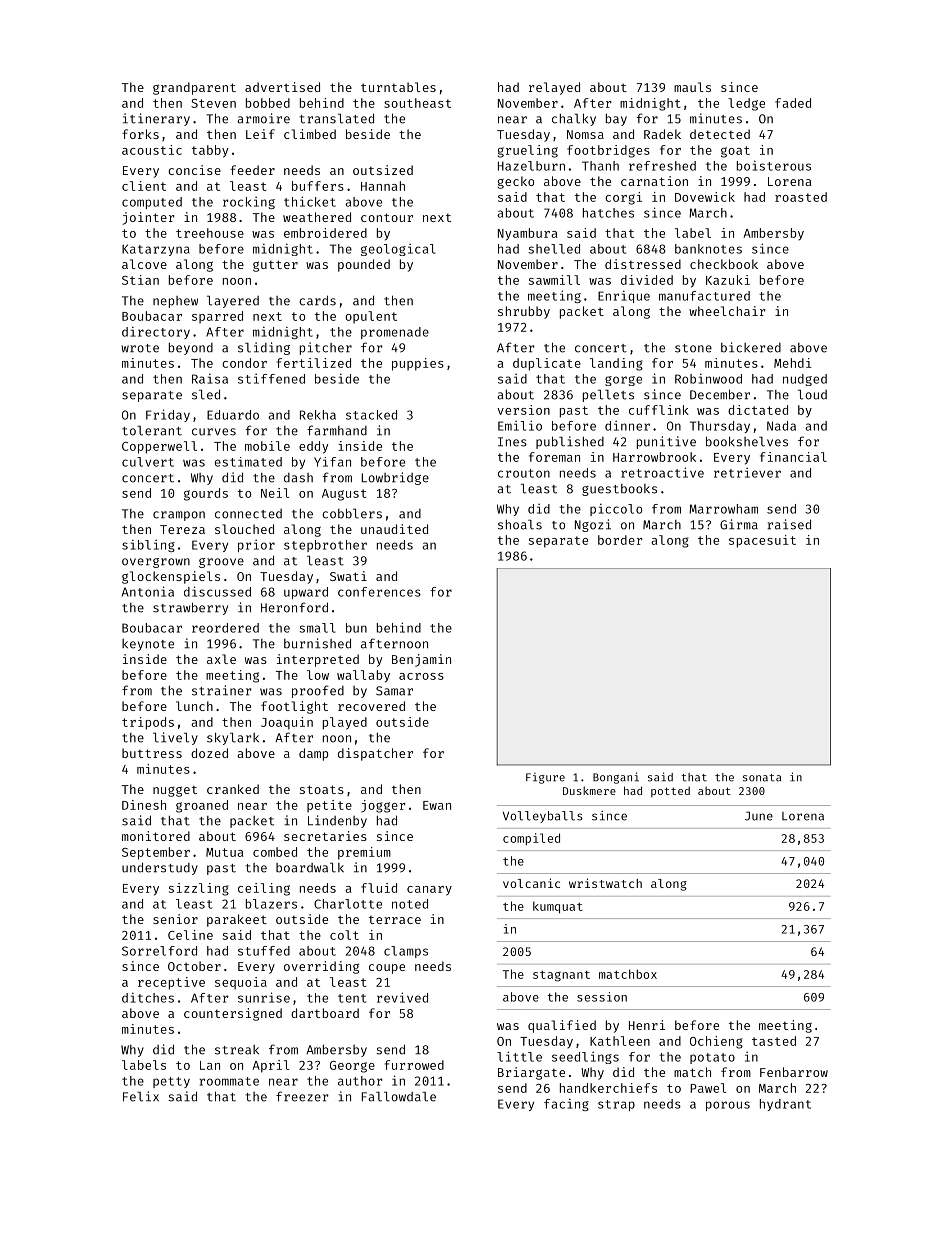 The image size is (952, 1233). What do you see at coordinates (141, 1096) in the page?
I see `Felix` at bounding box center [141, 1096].
